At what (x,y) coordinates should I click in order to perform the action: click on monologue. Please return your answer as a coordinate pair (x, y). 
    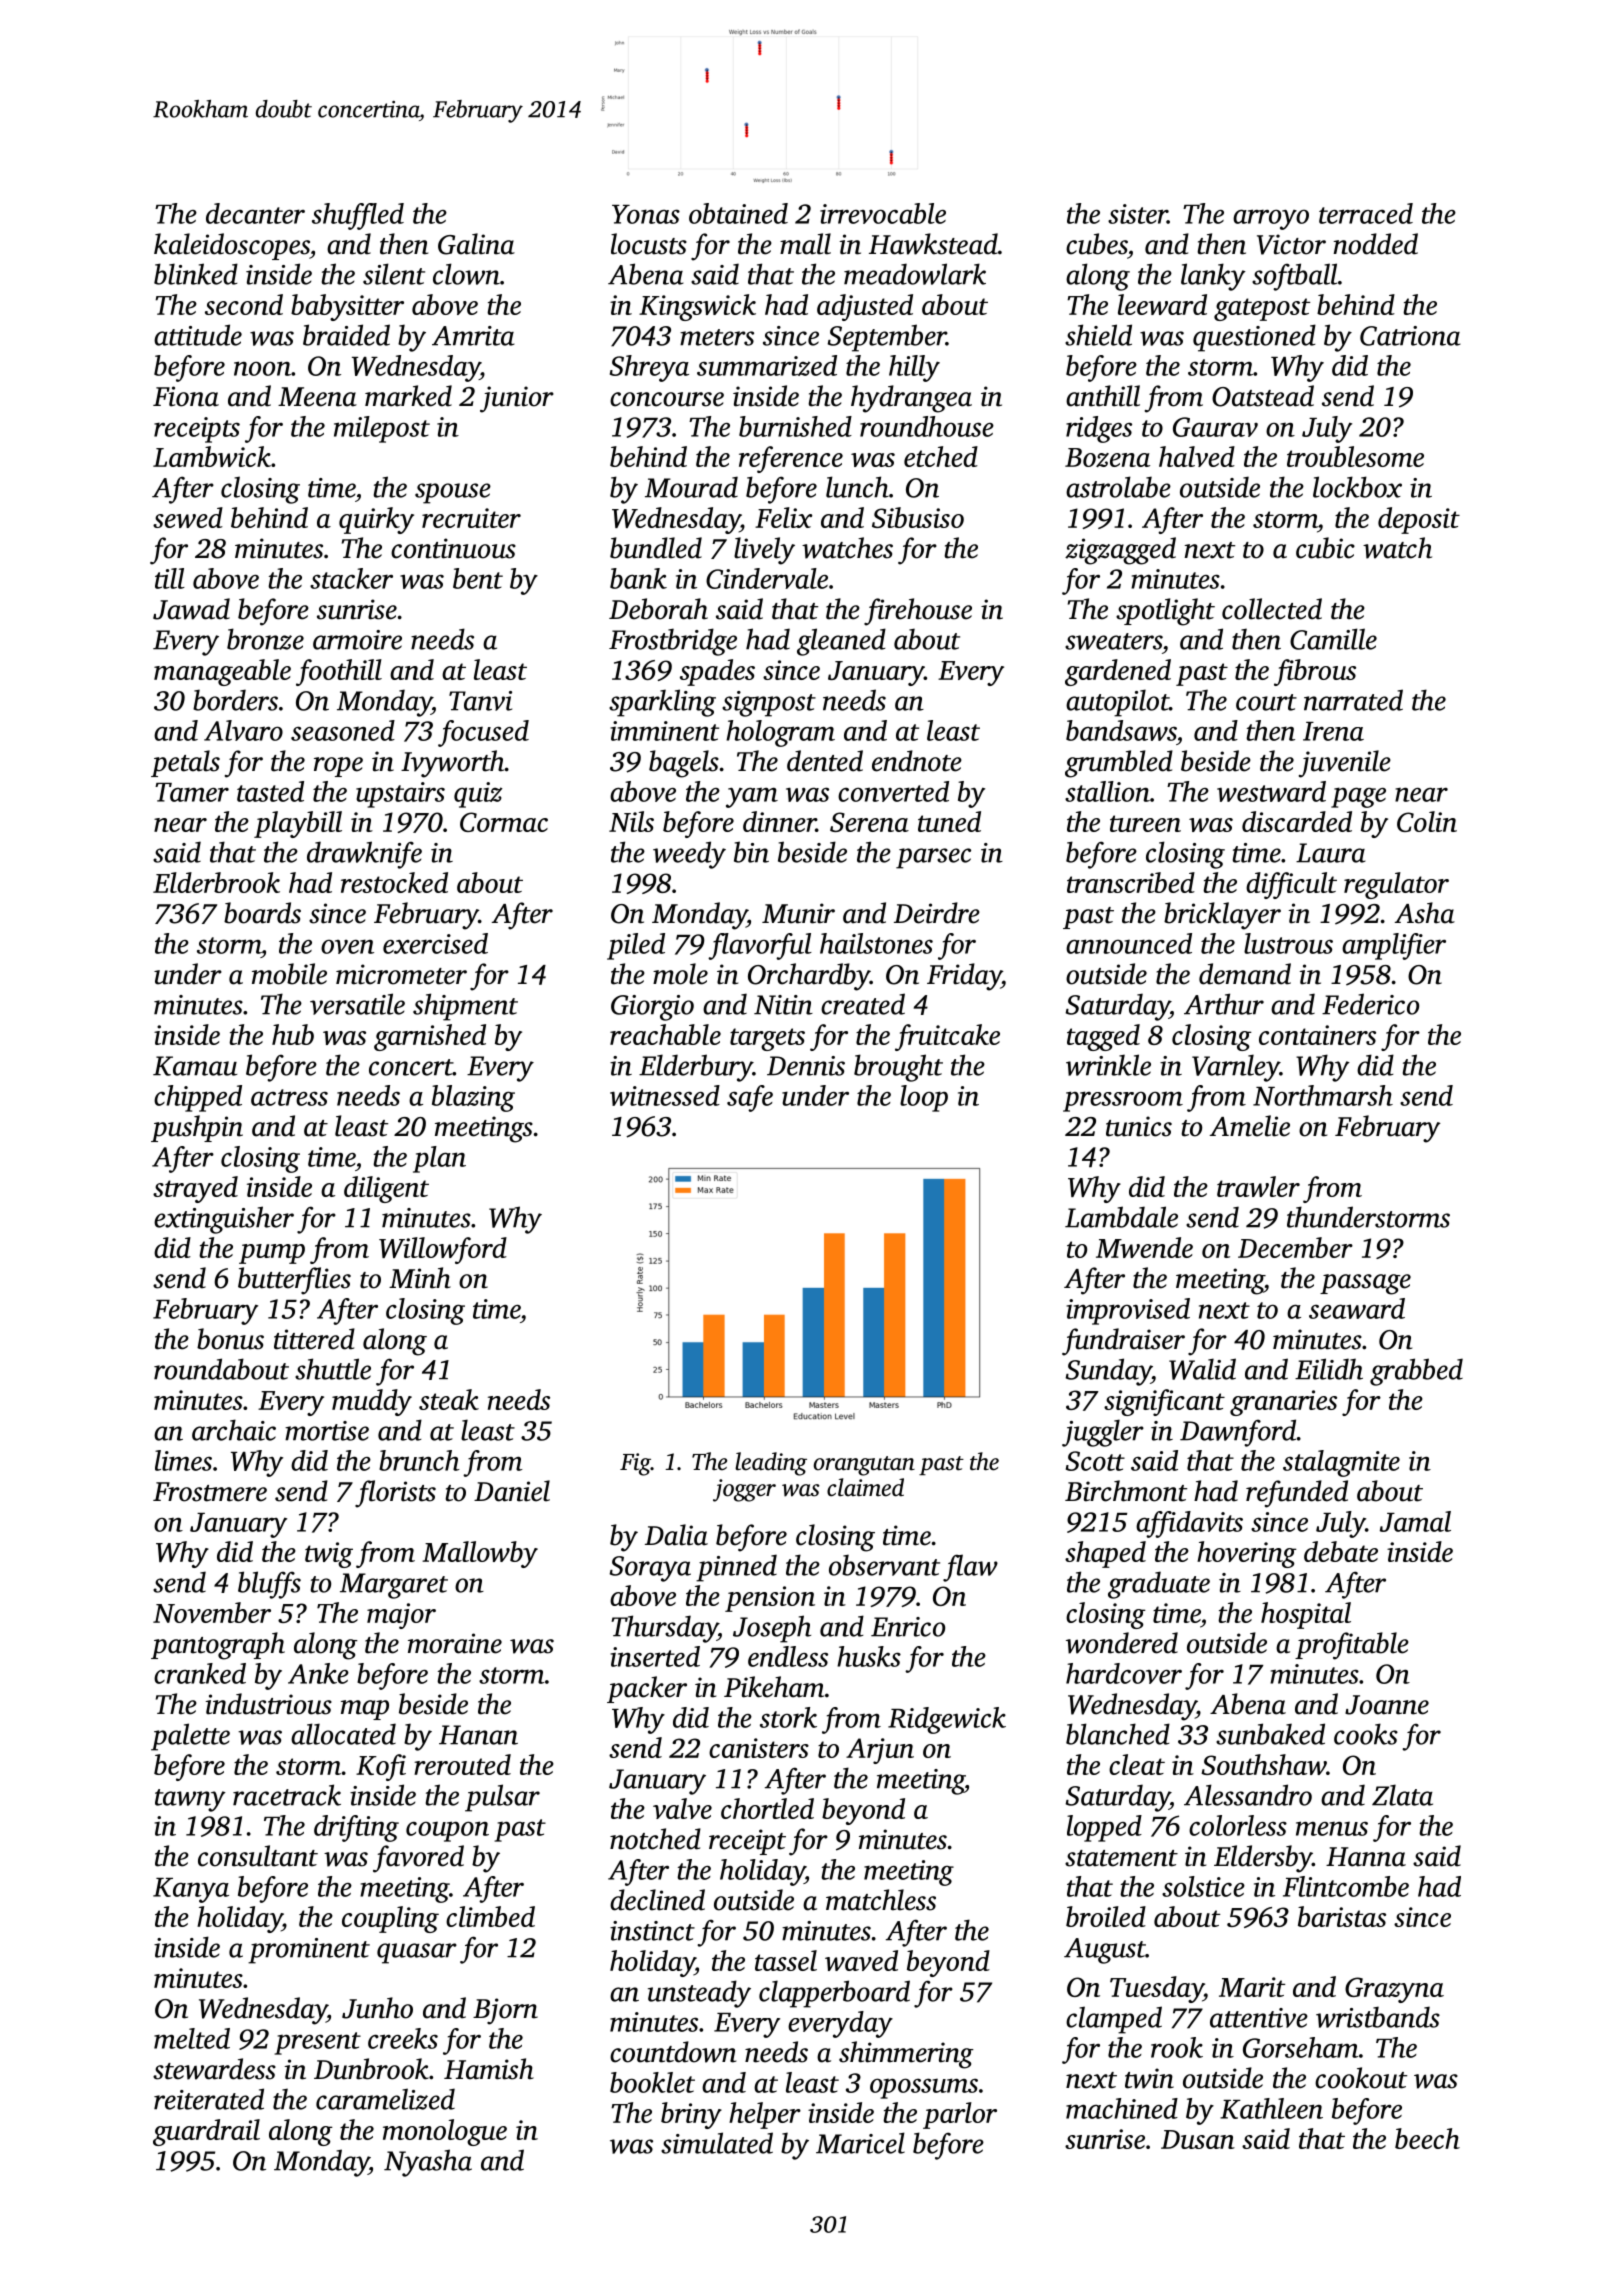
    Looking at the image, I should click on (445, 2132).
